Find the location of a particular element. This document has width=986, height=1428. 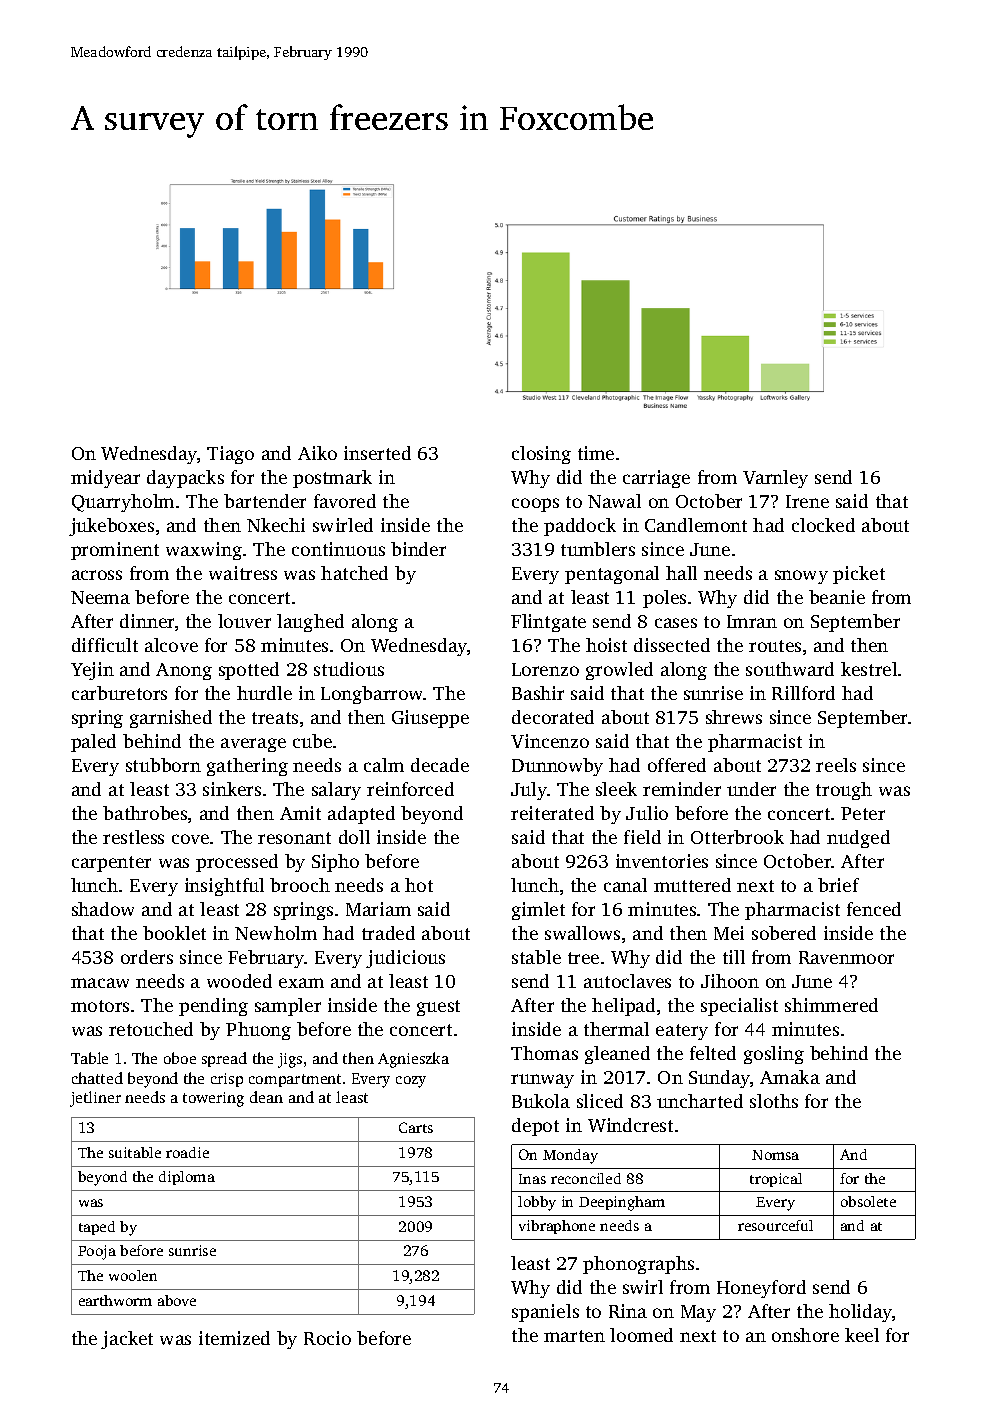

nudged is located at coordinates (858, 839).
